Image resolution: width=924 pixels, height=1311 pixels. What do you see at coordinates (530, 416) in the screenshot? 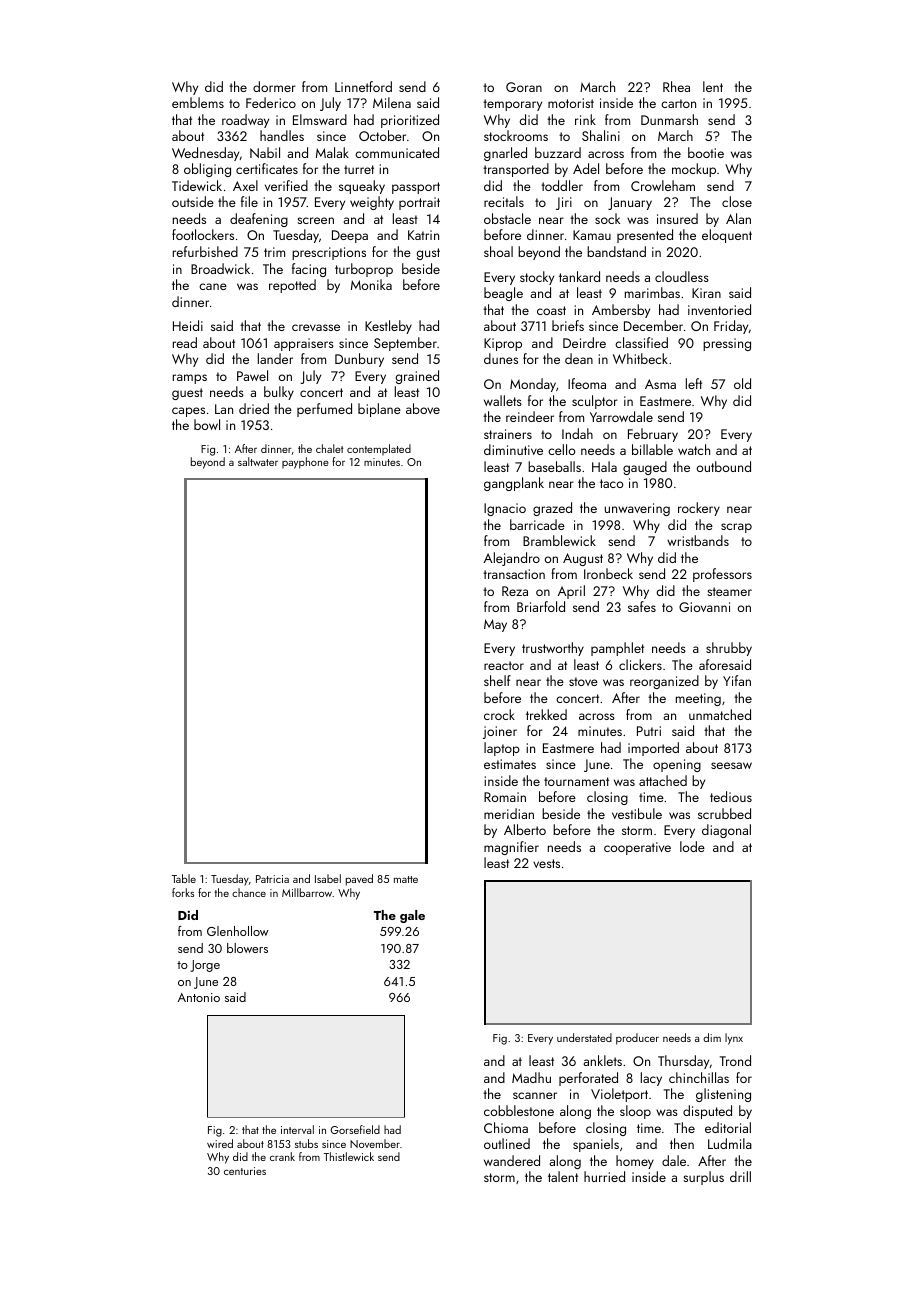
I see `reindeer` at bounding box center [530, 416].
